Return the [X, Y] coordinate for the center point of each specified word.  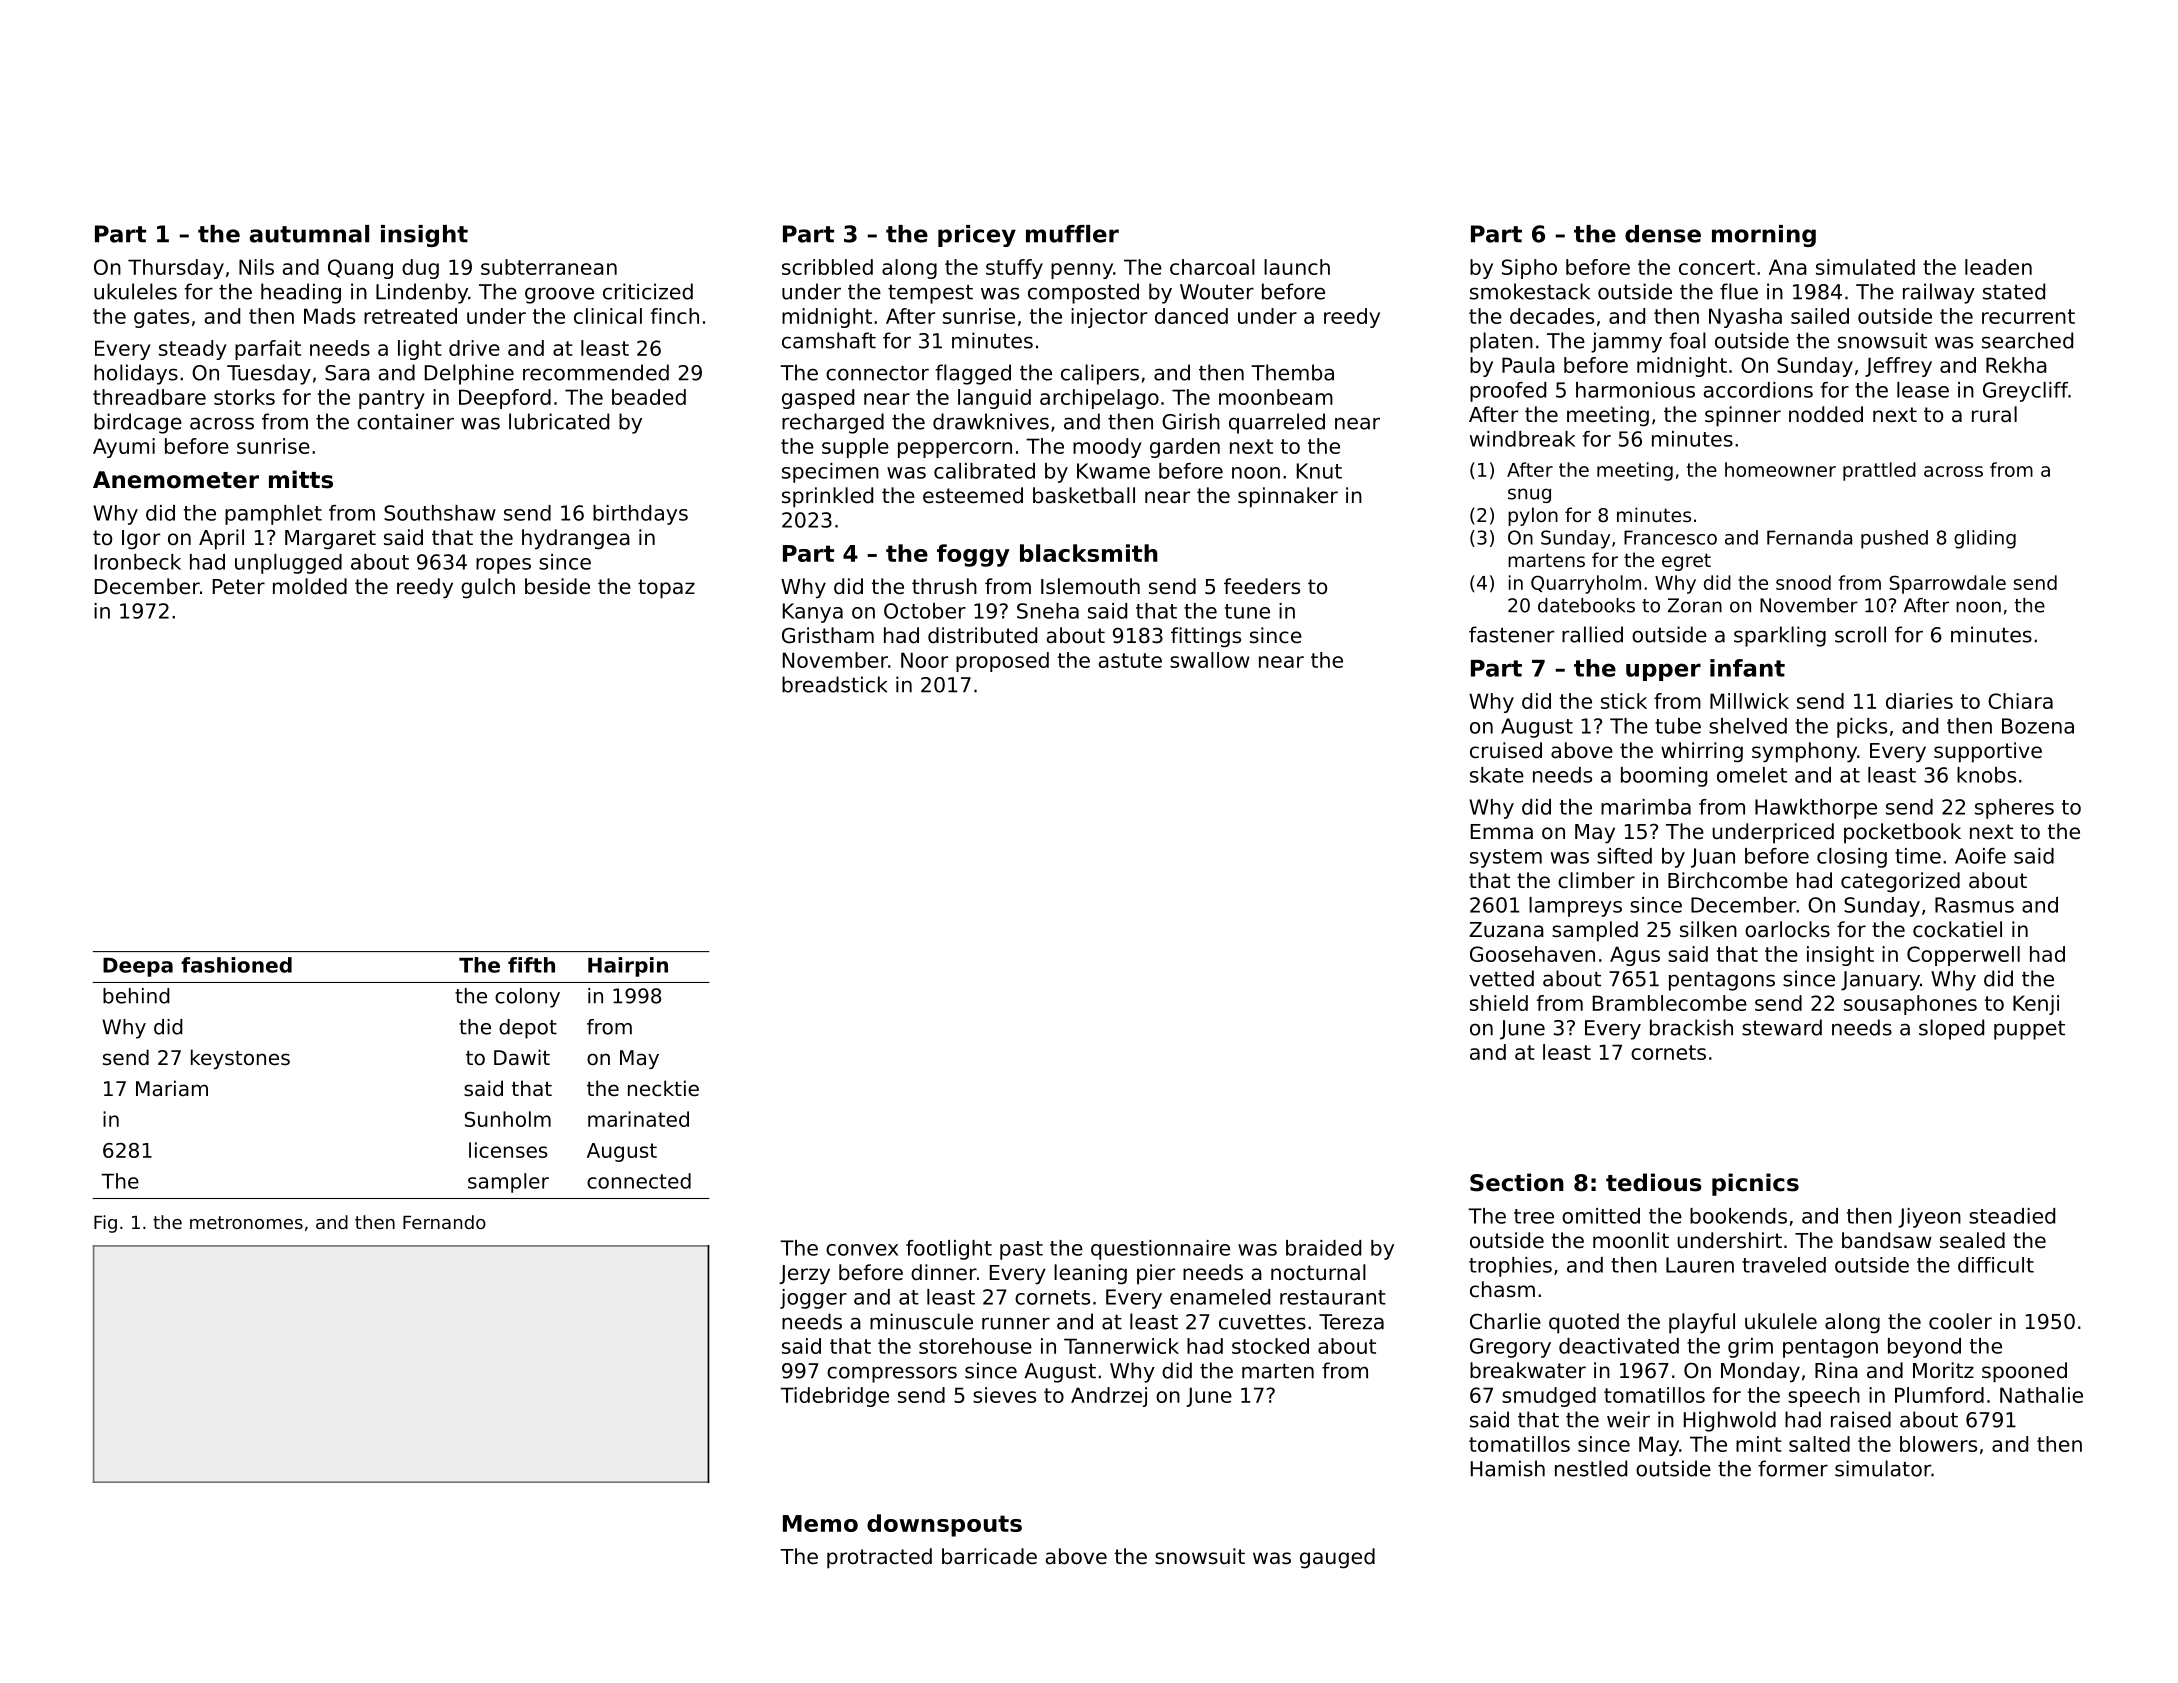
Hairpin [628, 967]
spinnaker [1288, 497]
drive [474, 348]
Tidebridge [834, 1397]
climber [1596, 880]
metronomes [246, 1222]
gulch [488, 588]
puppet [2029, 1030]
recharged [833, 423]
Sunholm [508, 1119]
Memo [820, 1523]
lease [1923, 390]
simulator [1883, 1468]
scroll [1860, 634]
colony [527, 998]
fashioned [236, 965]
